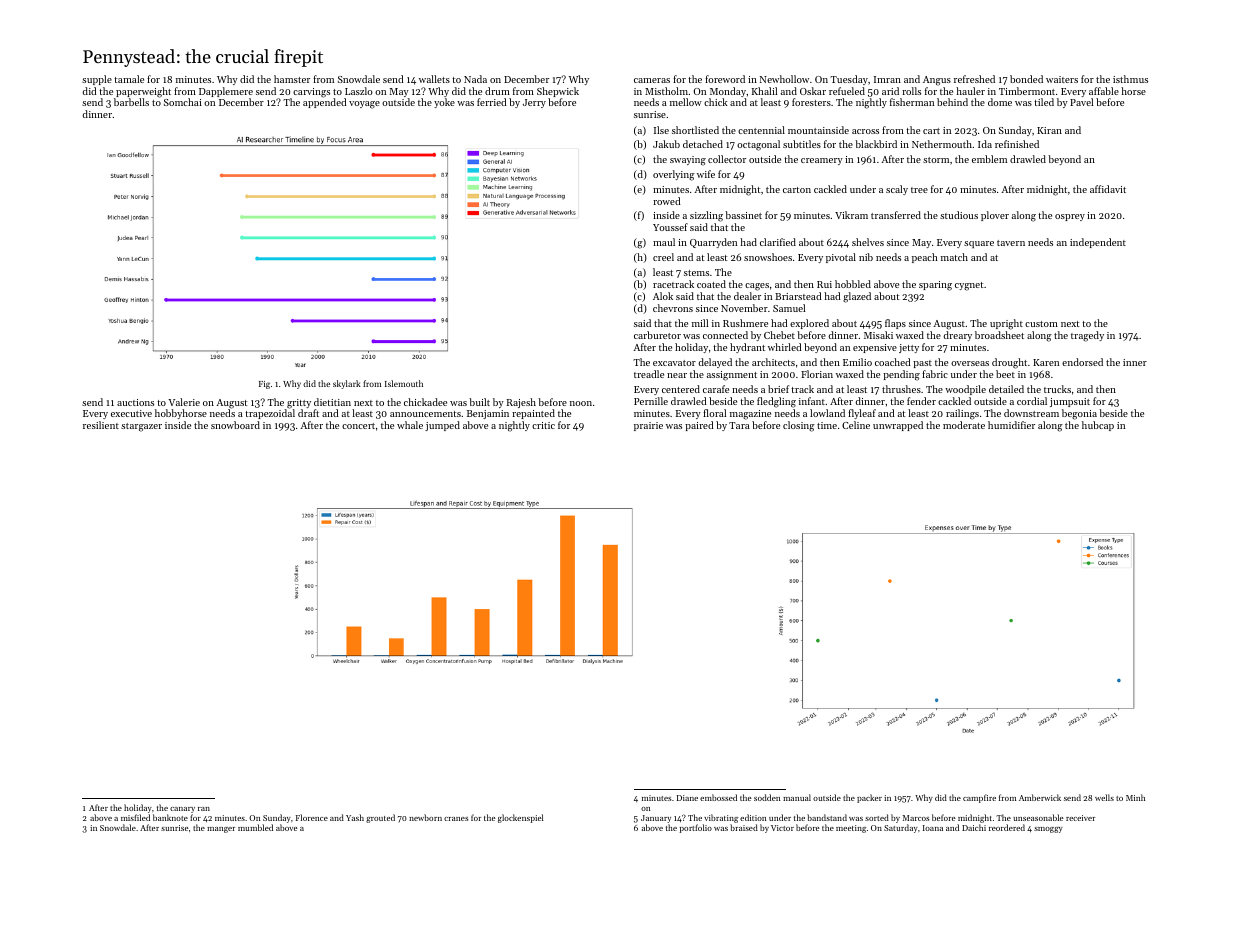 The height and width of the screenshot is (952, 1233). What do you see at coordinates (380, 818) in the screenshot?
I see `grouted` at bounding box center [380, 818].
